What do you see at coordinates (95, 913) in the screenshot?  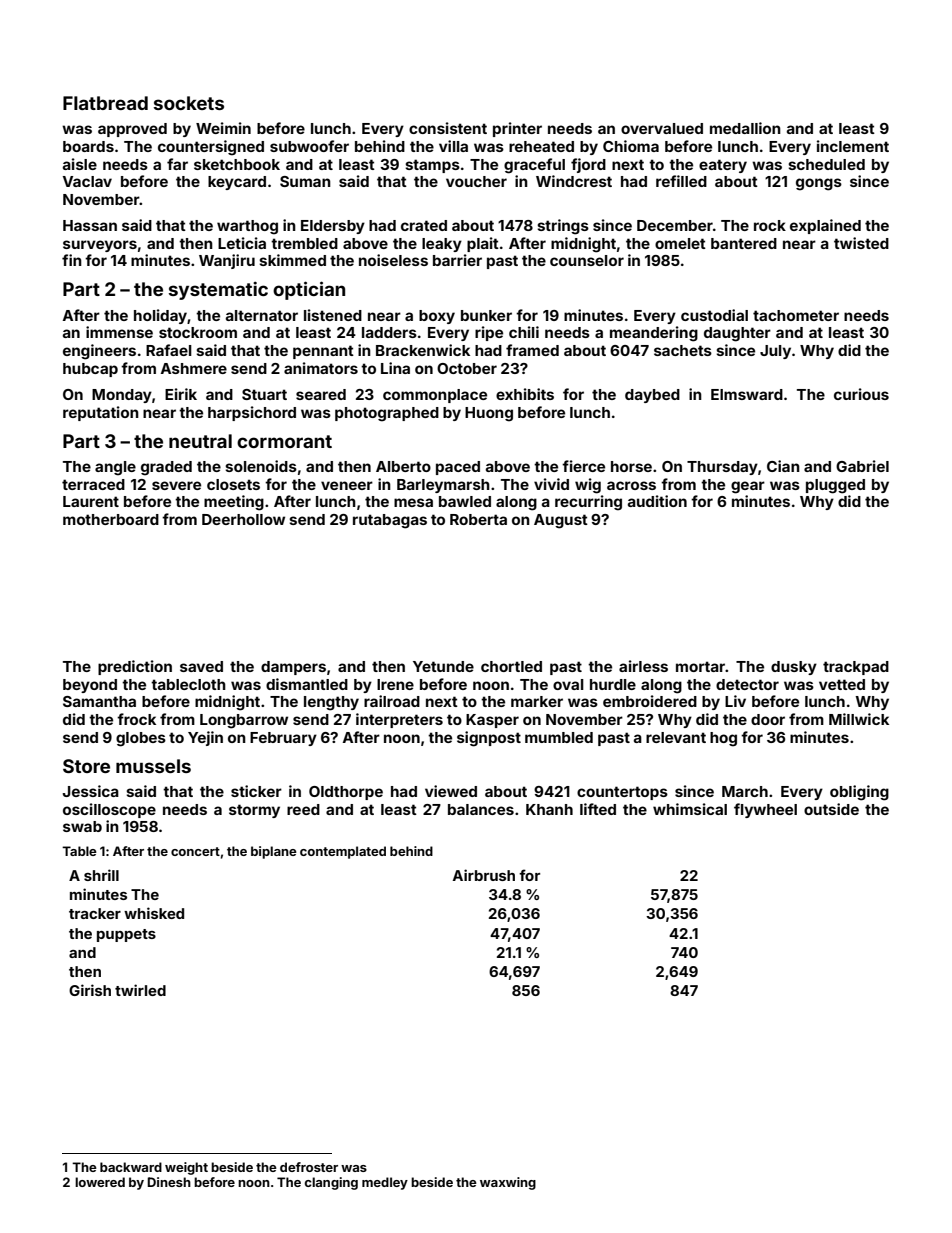 I see `tracker` at bounding box center [95, 913].
